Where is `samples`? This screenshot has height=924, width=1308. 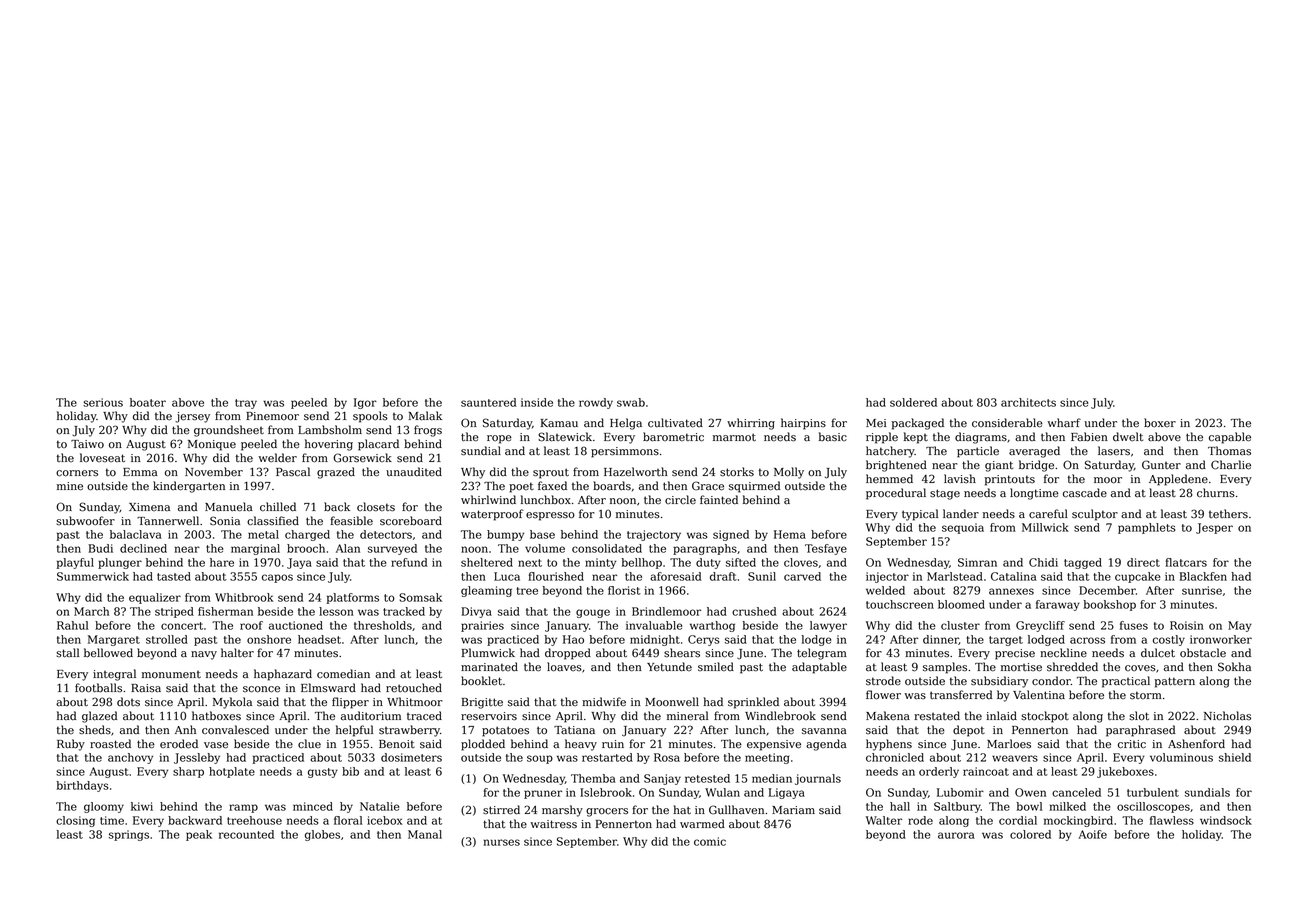
samples is located at coordinates (945, 668).
